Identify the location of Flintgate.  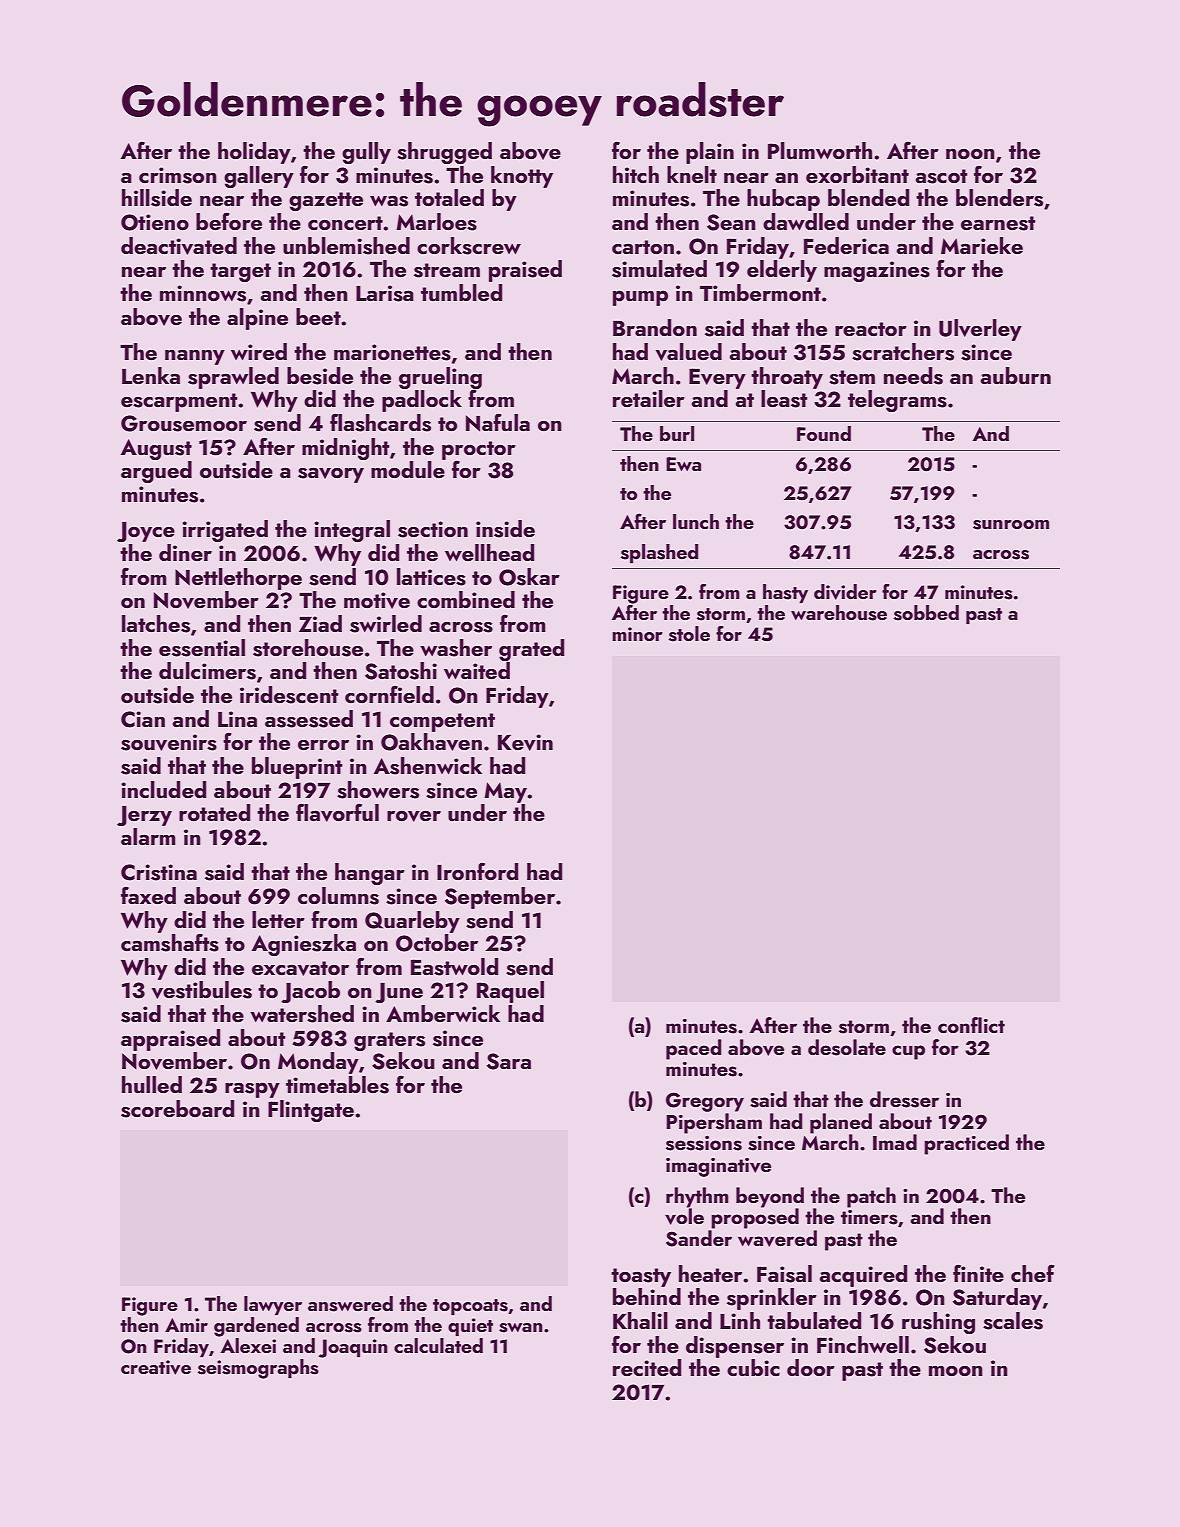
(311, 1111).
